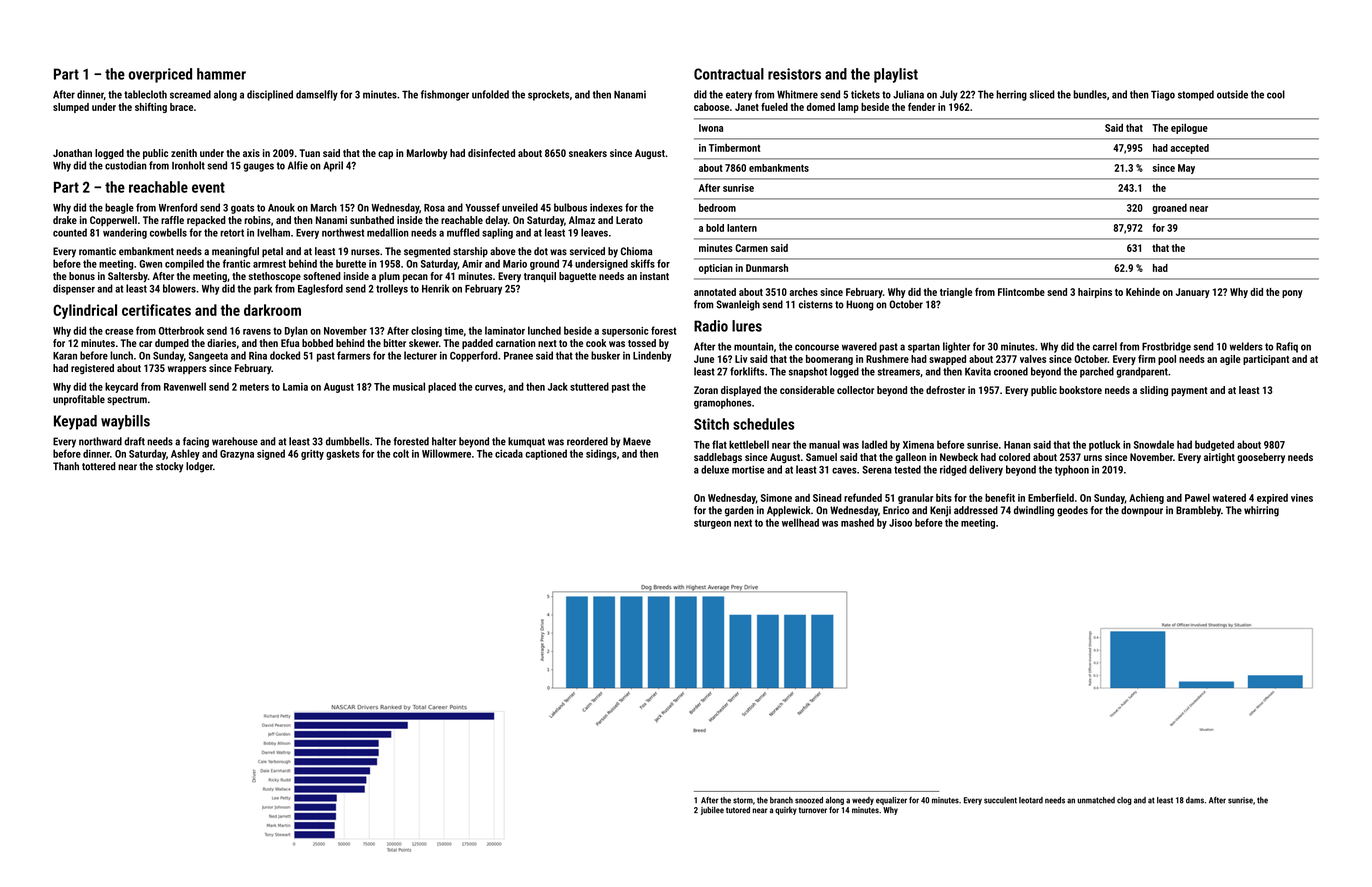 Image resolution: width=1372 pixels, height=887 pixels. Describe the element at coordinates (509, 453) in the screenshot. I see `cicada` at that location.
